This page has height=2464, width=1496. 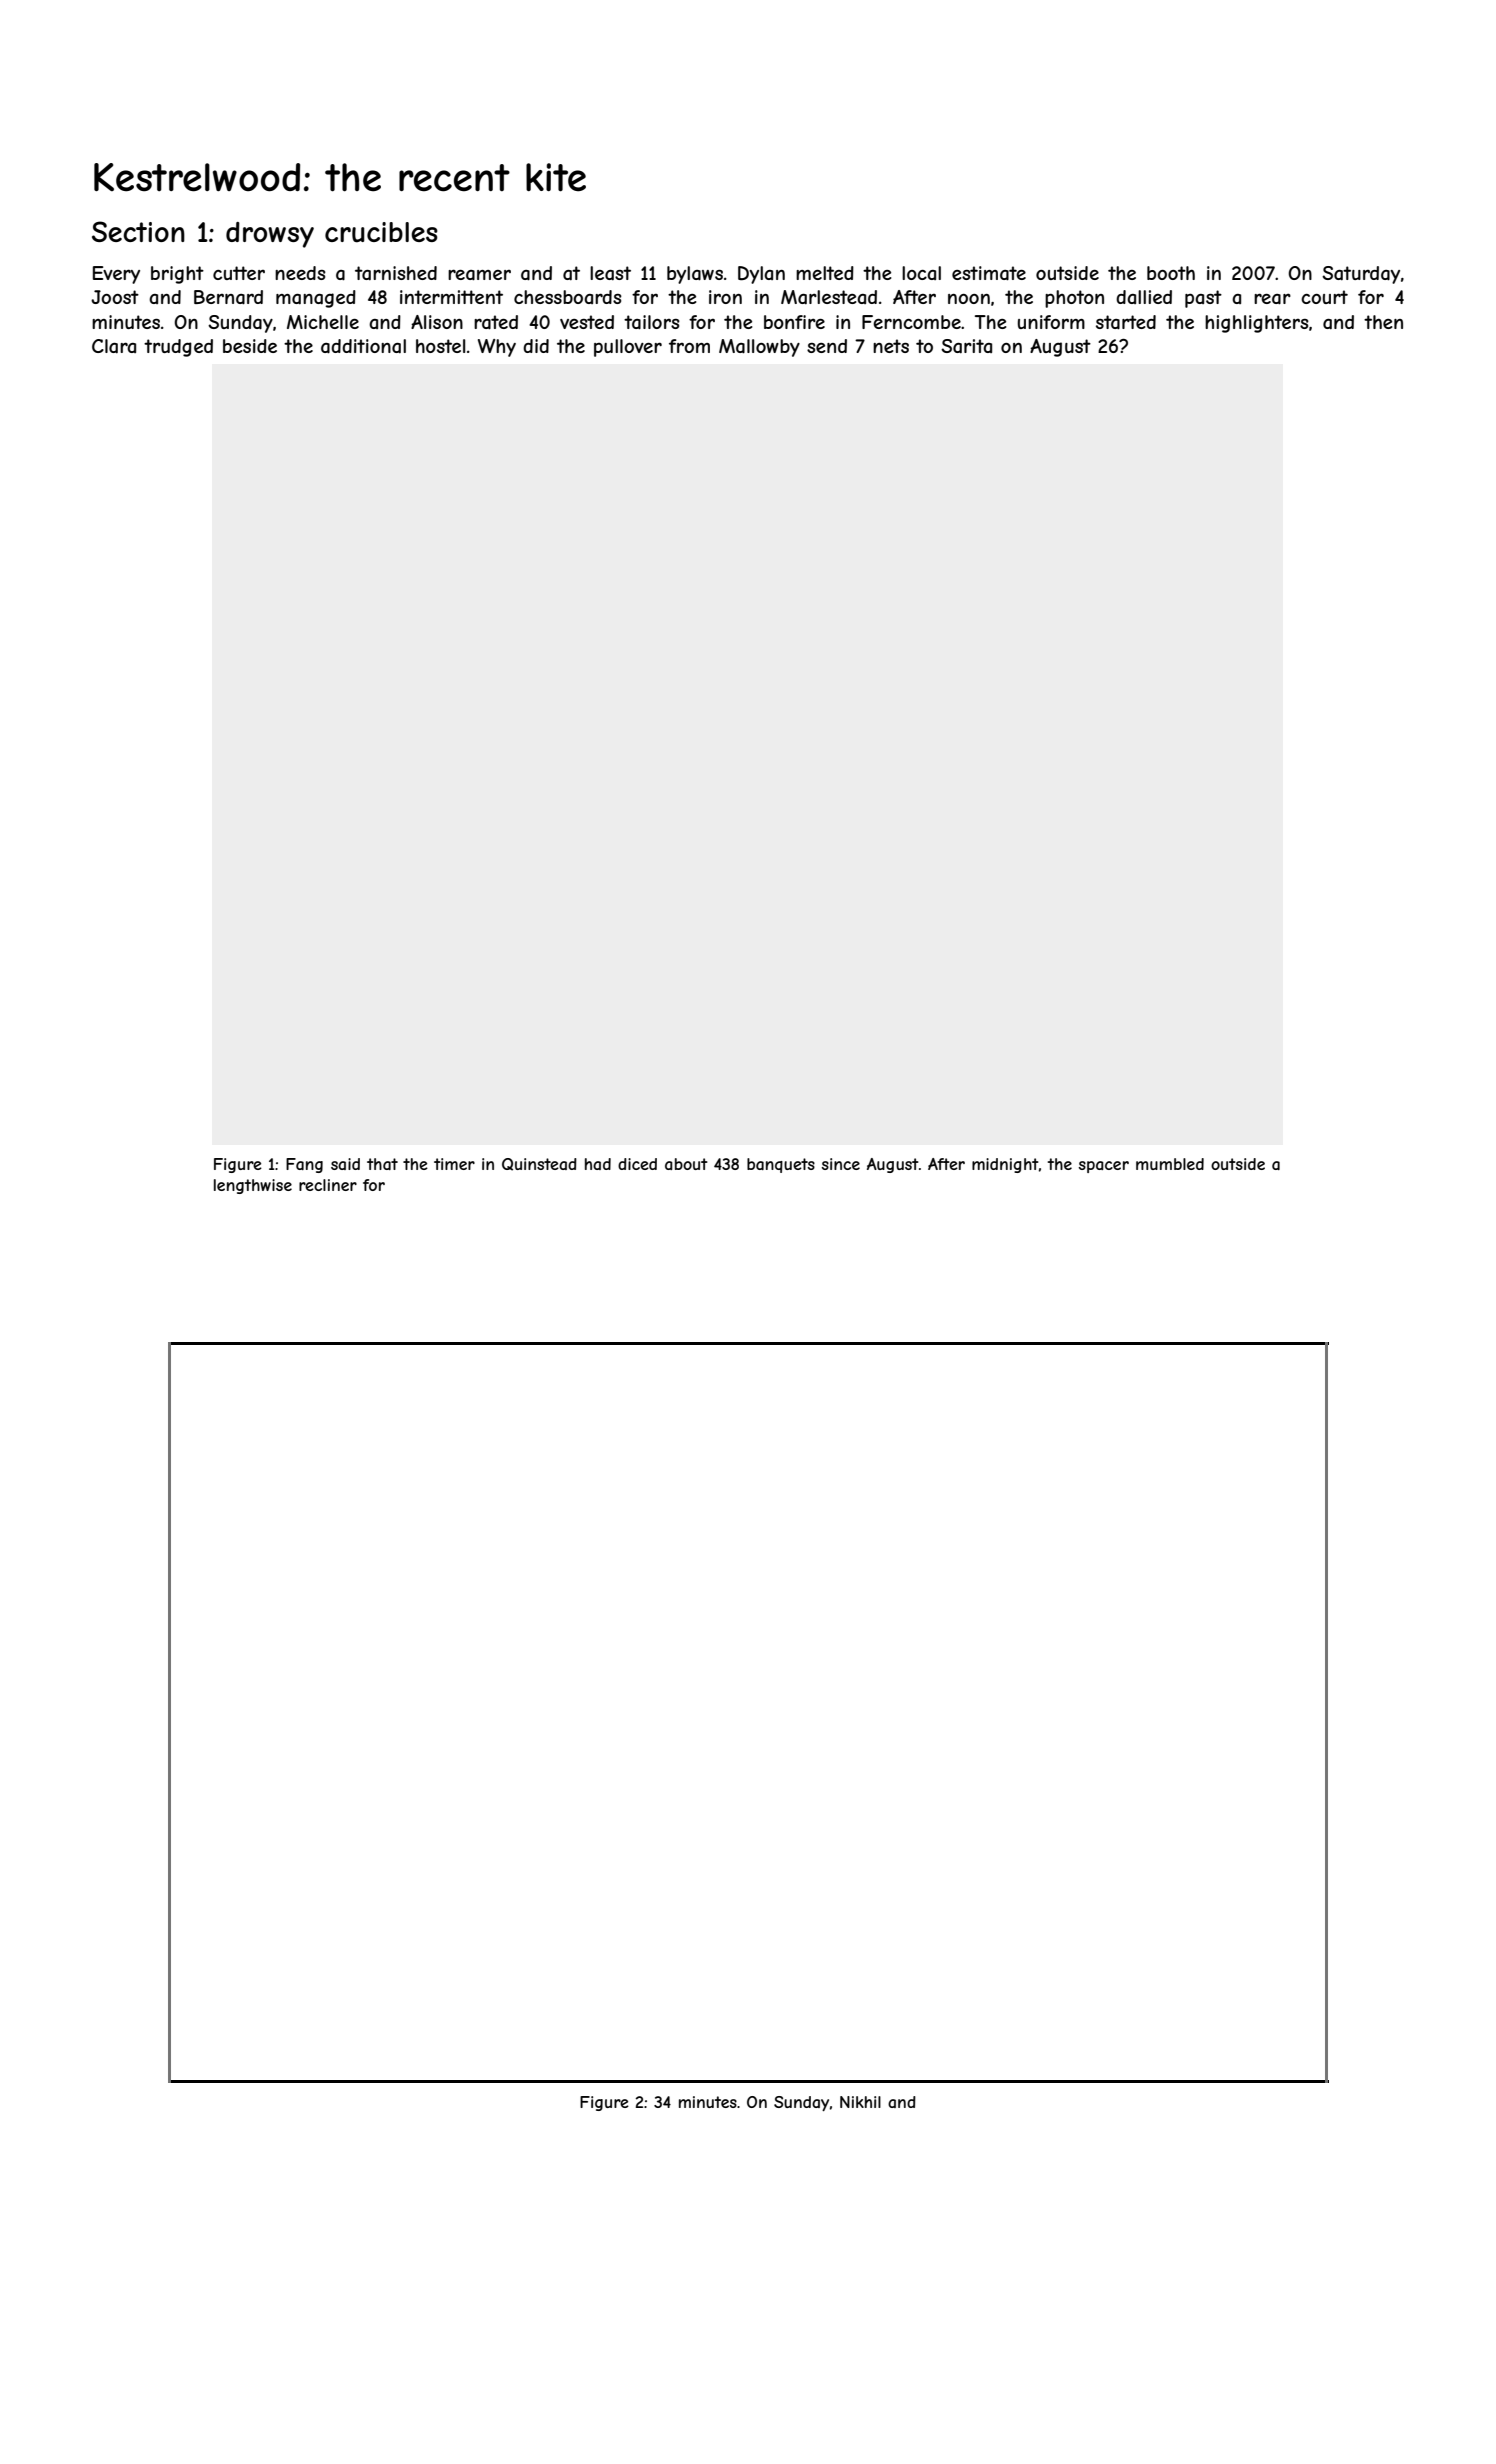 I want to click on Fang, so click(x=304, y=1165).
